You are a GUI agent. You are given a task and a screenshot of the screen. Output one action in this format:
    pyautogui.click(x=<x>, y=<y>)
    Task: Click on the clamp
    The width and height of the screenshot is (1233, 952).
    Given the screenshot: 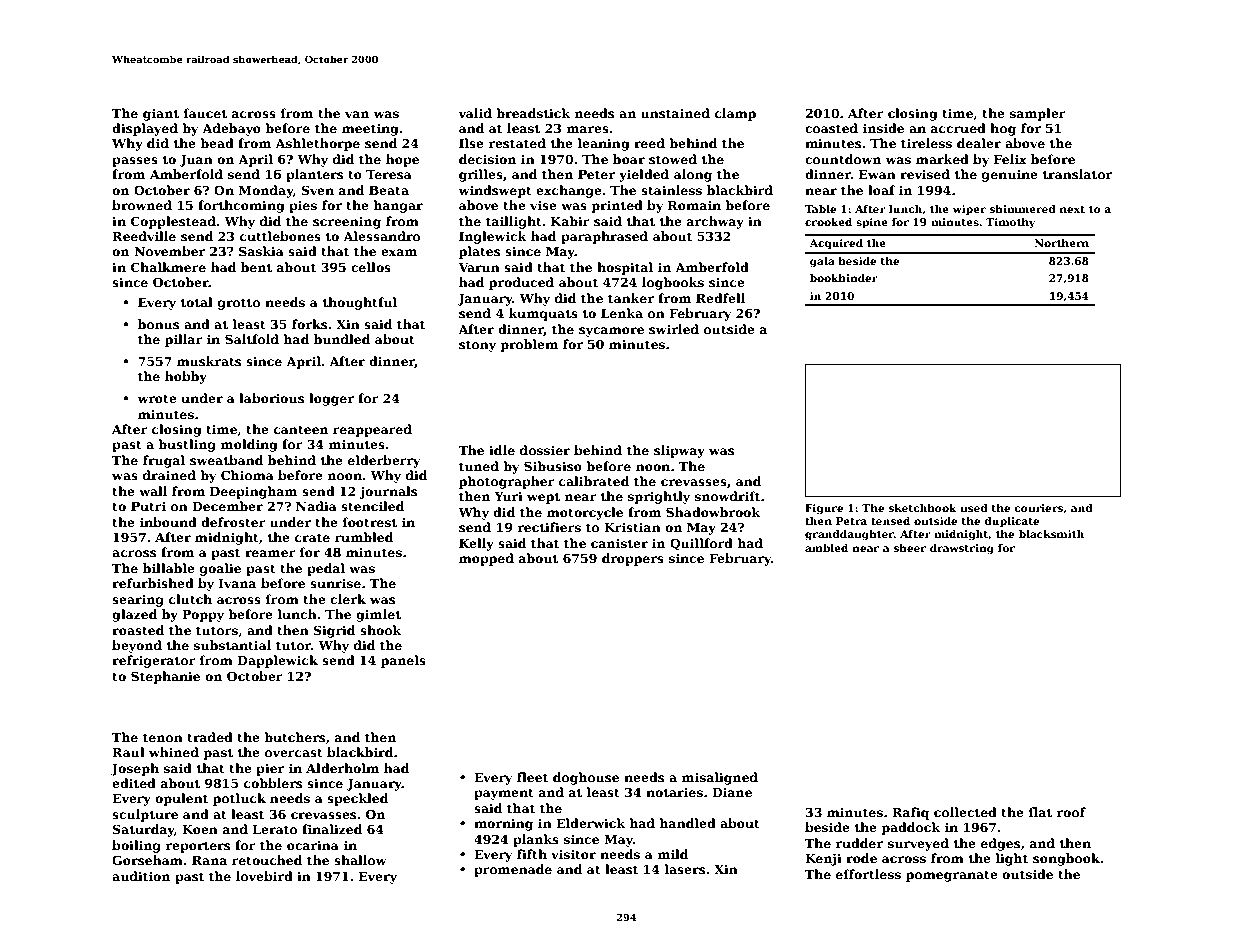 What is the action you would take?
    pyautogui.click(x=735, y=114)
